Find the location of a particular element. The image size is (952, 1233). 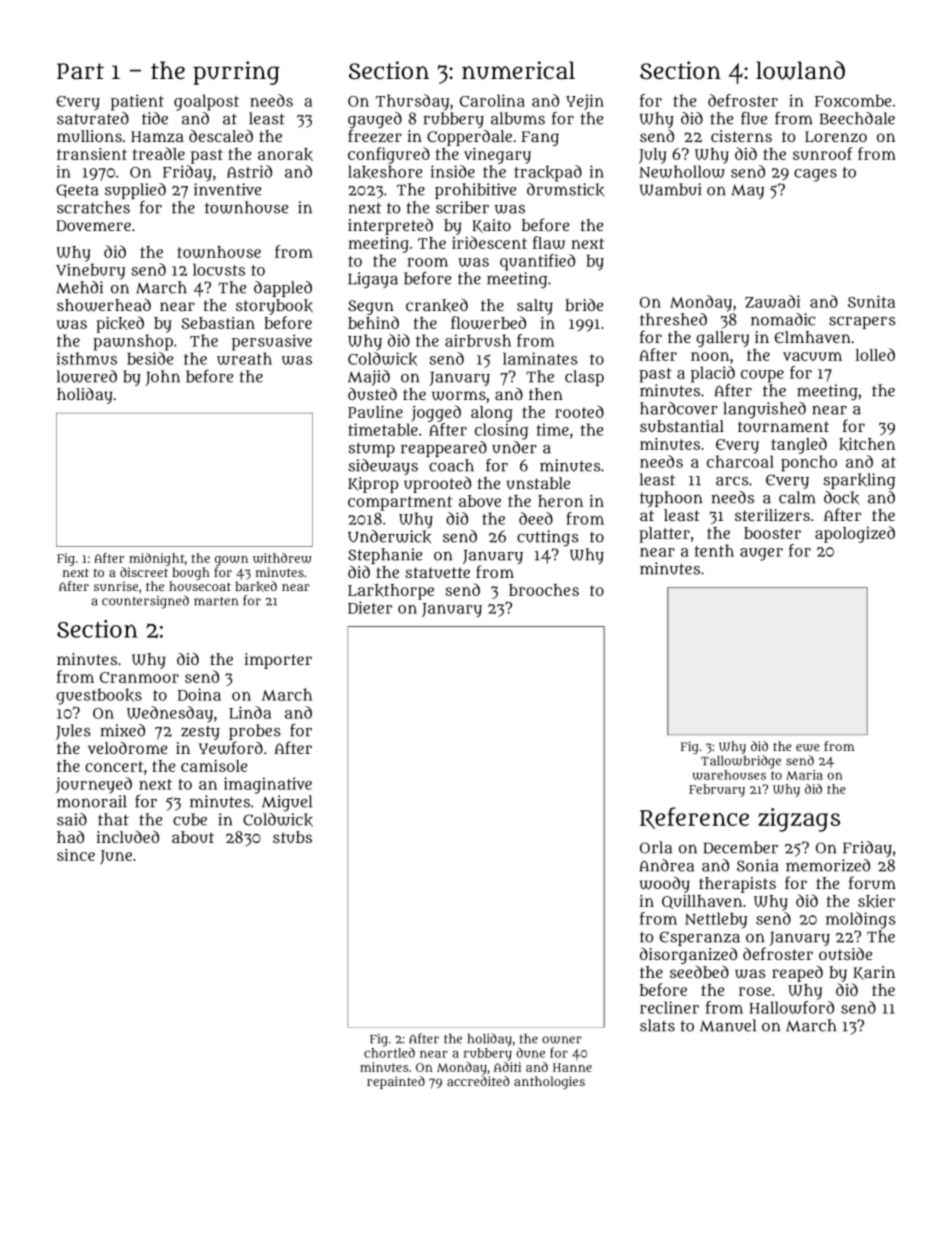

midnight is located at coordinates (157, 559).
